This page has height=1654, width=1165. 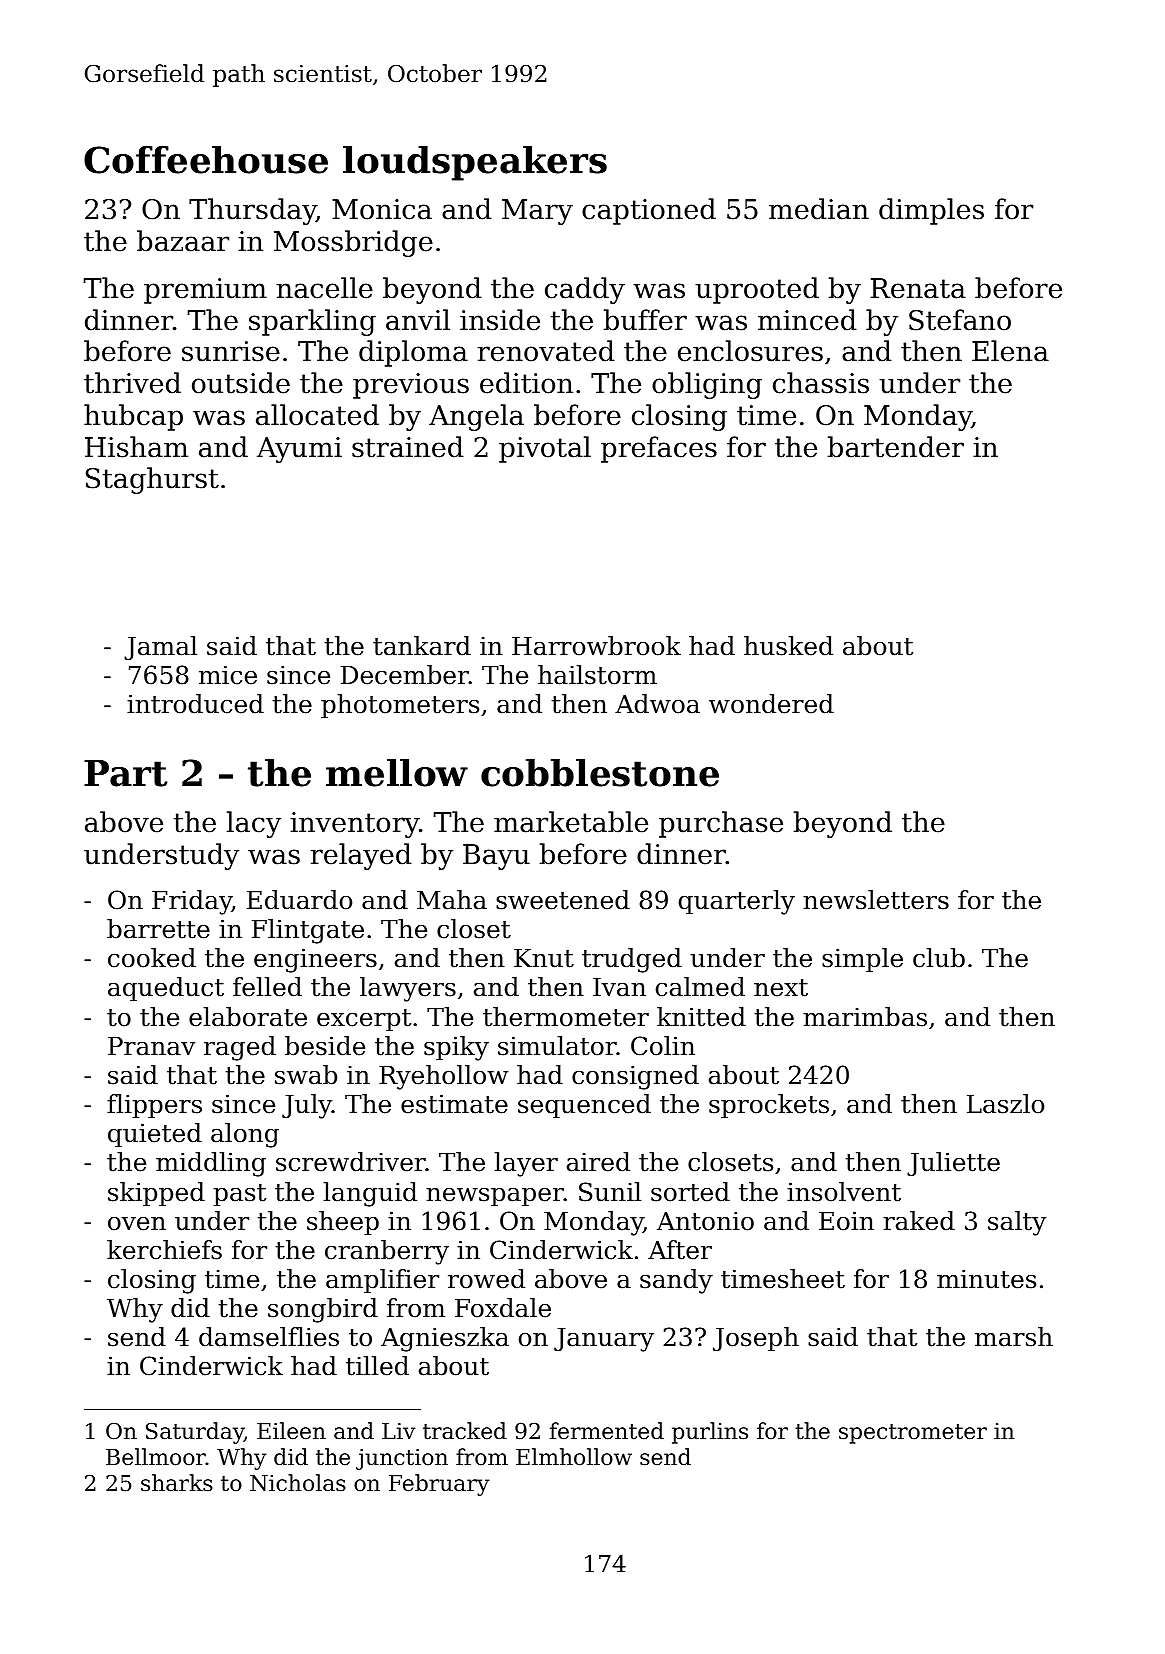 I want to click on Laszlo, so click(x=1005, y=1104).
